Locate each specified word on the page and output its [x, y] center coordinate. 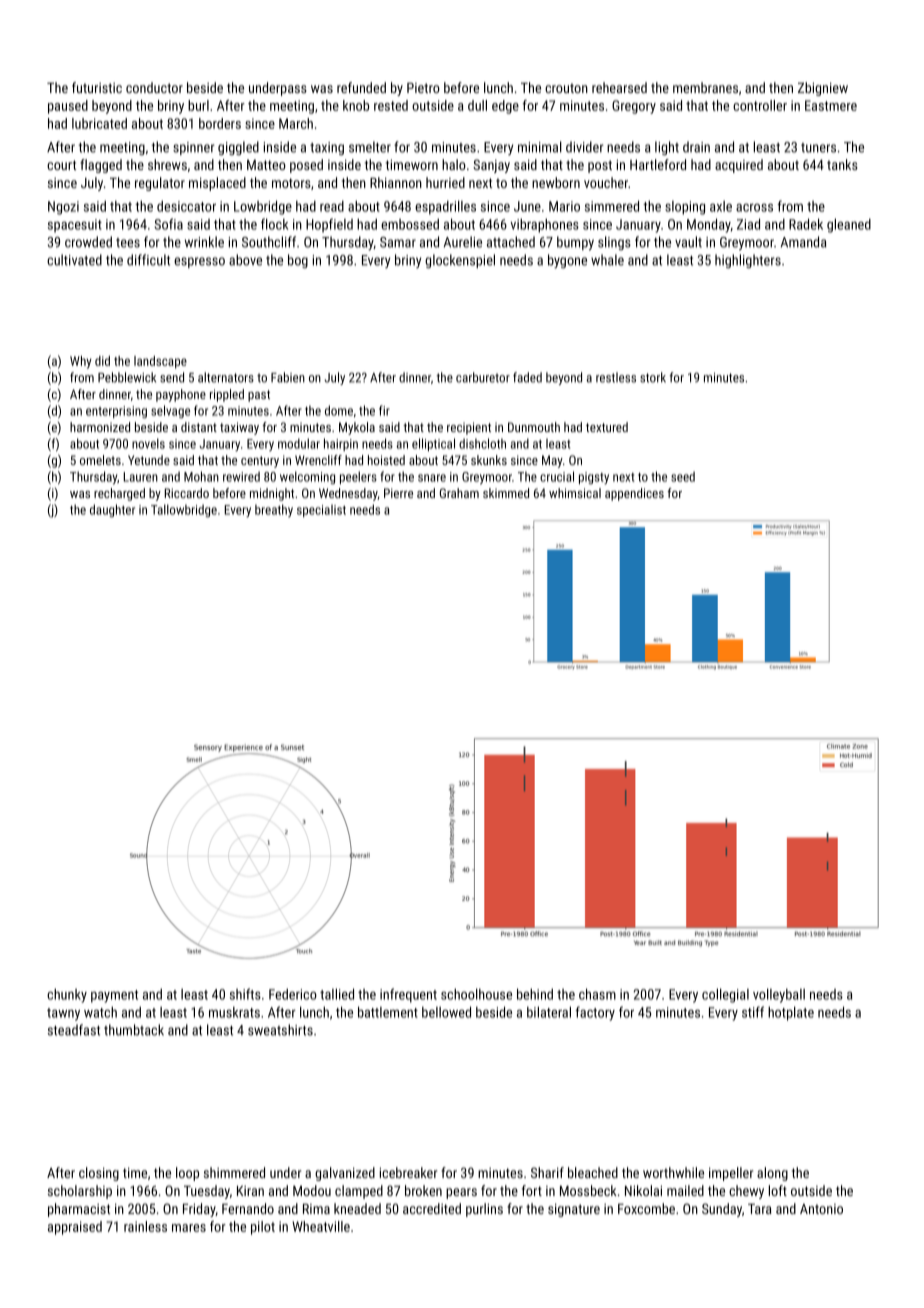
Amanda [803, 242]
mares [189, 1228]
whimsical [575, 493]
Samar [398, 242]
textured [607, 427]
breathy [274, 510]
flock [274, 224]
